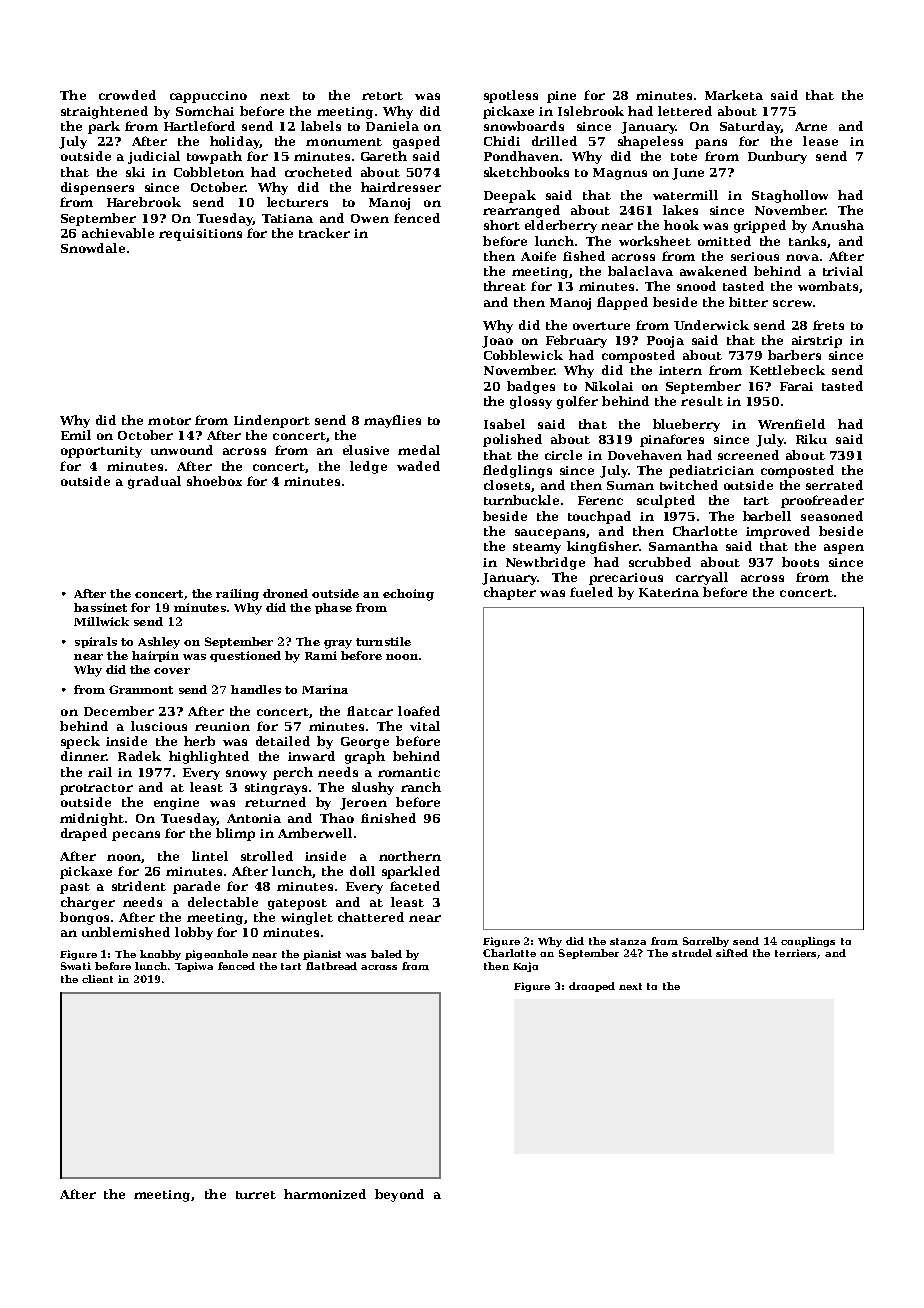  I want to click on boots, so click(800, 562).
